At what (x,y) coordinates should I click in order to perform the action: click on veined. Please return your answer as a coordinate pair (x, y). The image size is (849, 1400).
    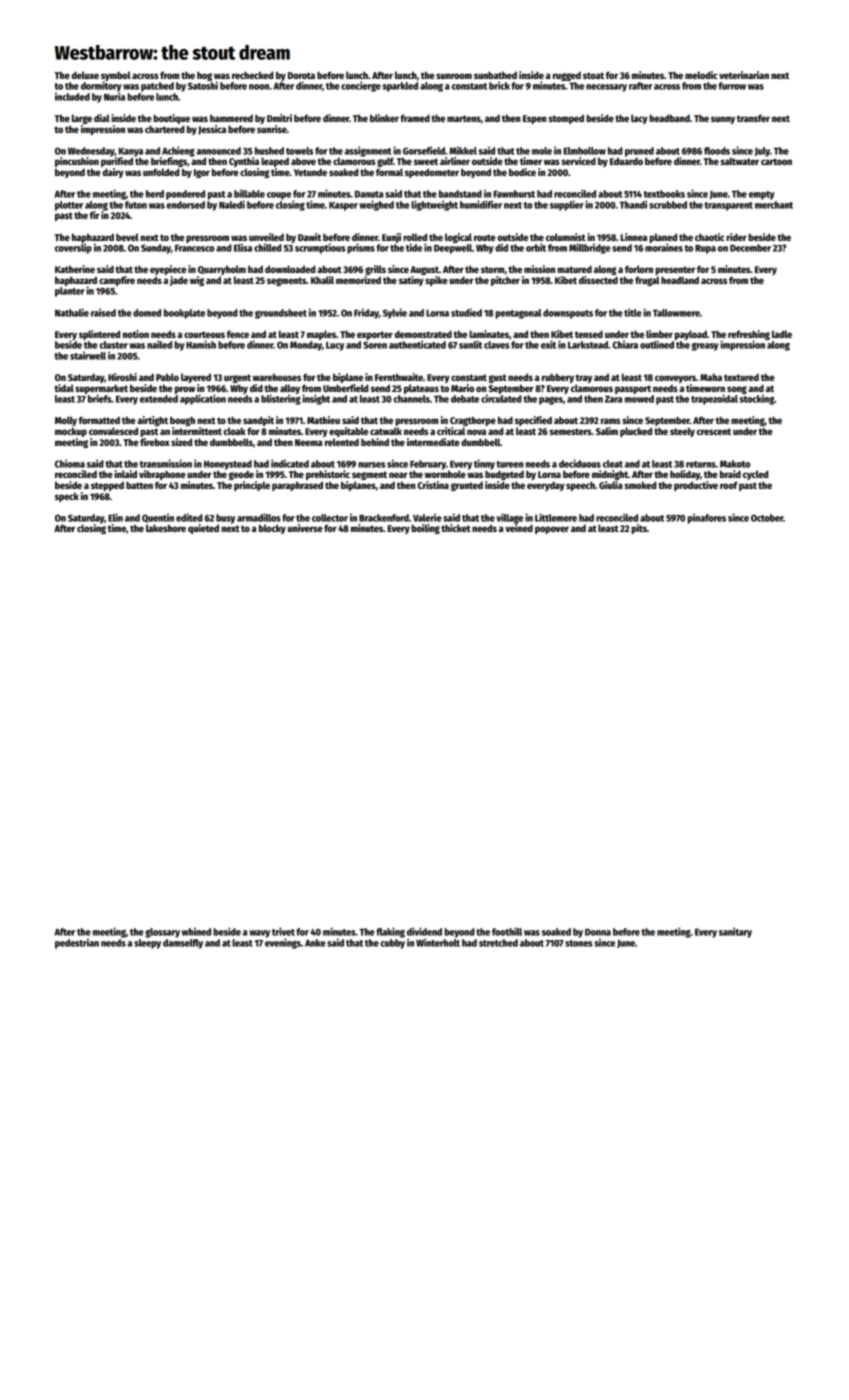
    Looking at the image, I should click on (519, 528).
